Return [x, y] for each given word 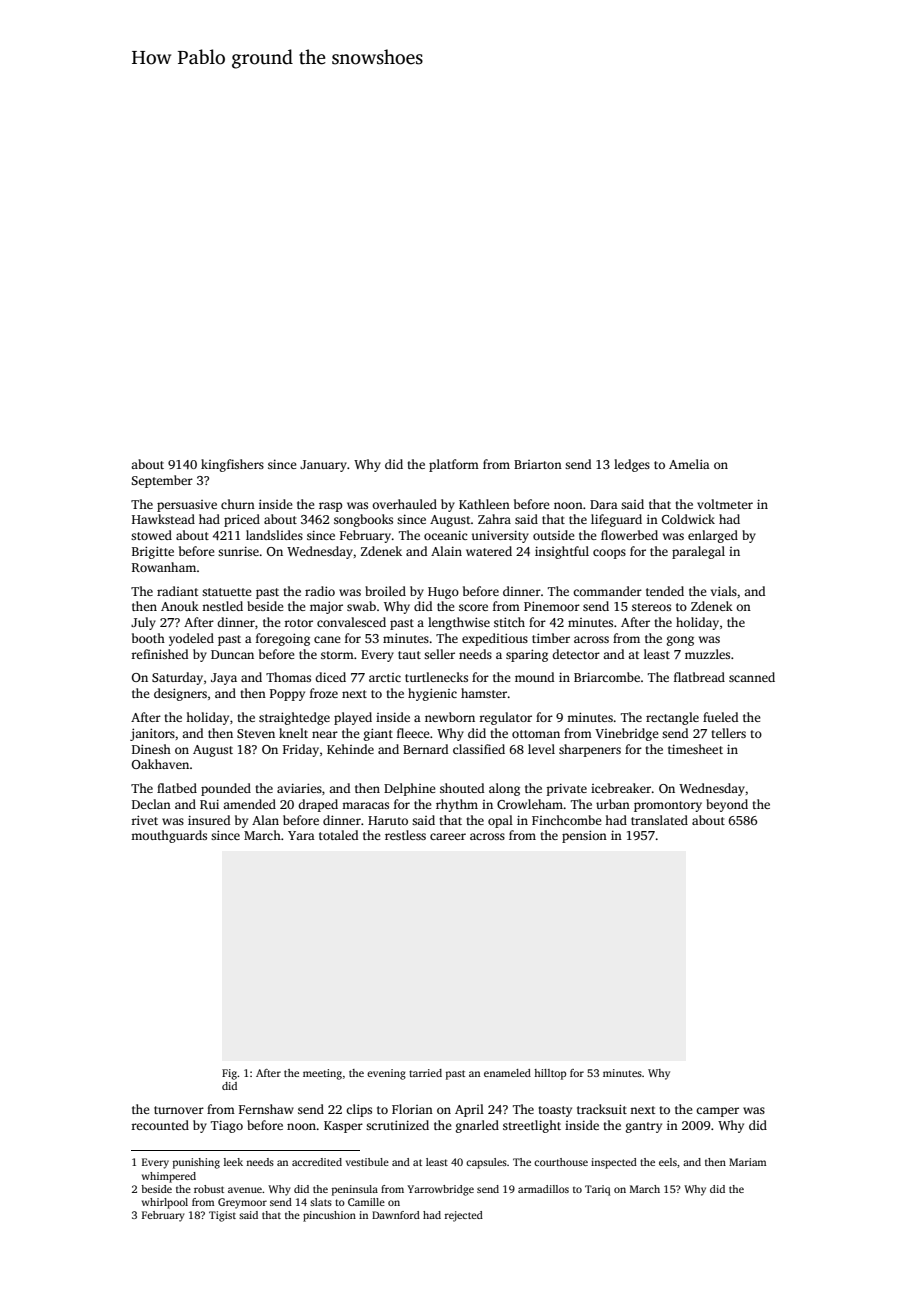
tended [665, 591]
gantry [644, 1127]
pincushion [329, 1216]
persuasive [187, 506]
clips [359, 1110]
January [323, 466]
